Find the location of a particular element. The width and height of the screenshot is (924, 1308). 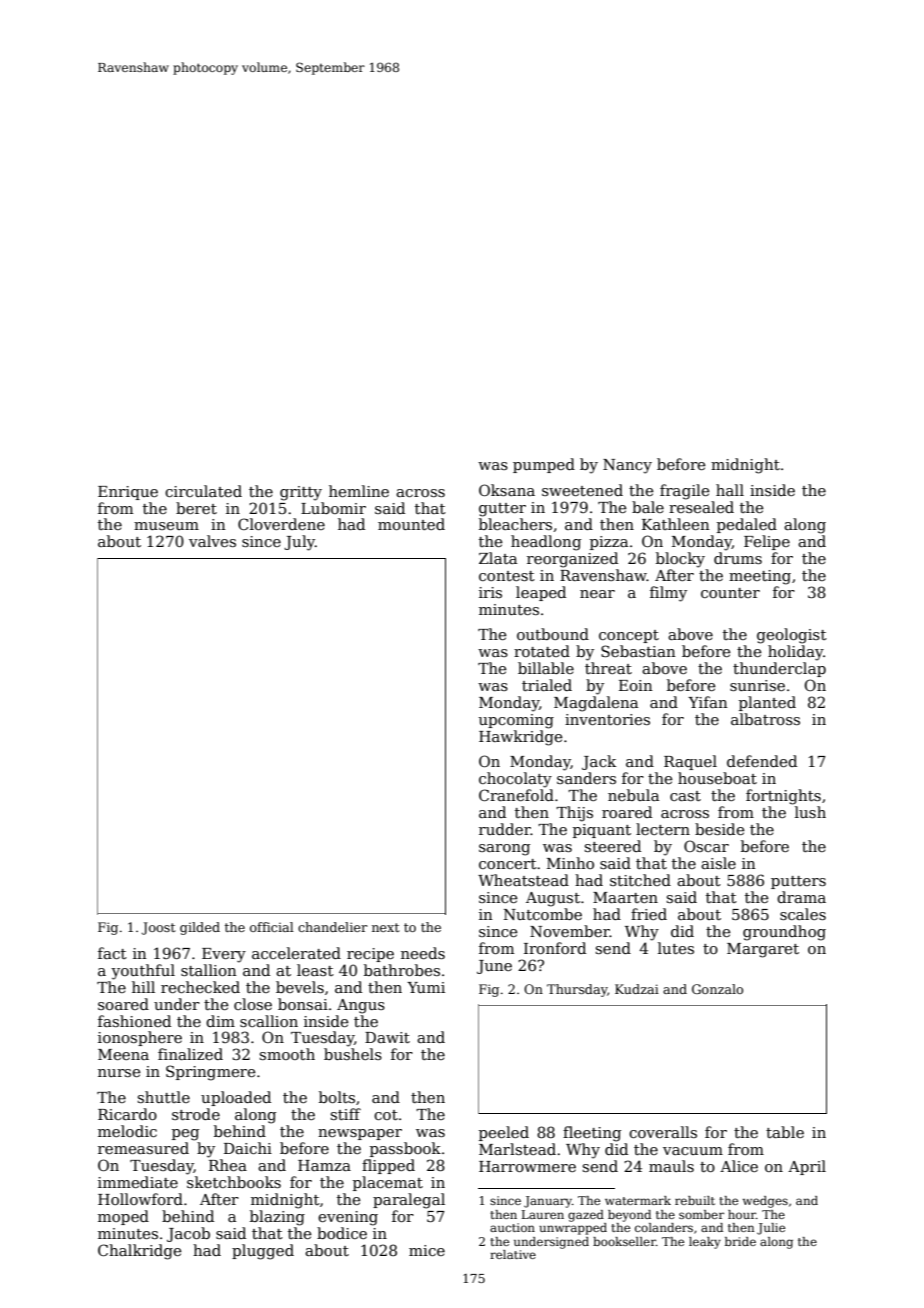

table is located at coordinates (785, 1132).
